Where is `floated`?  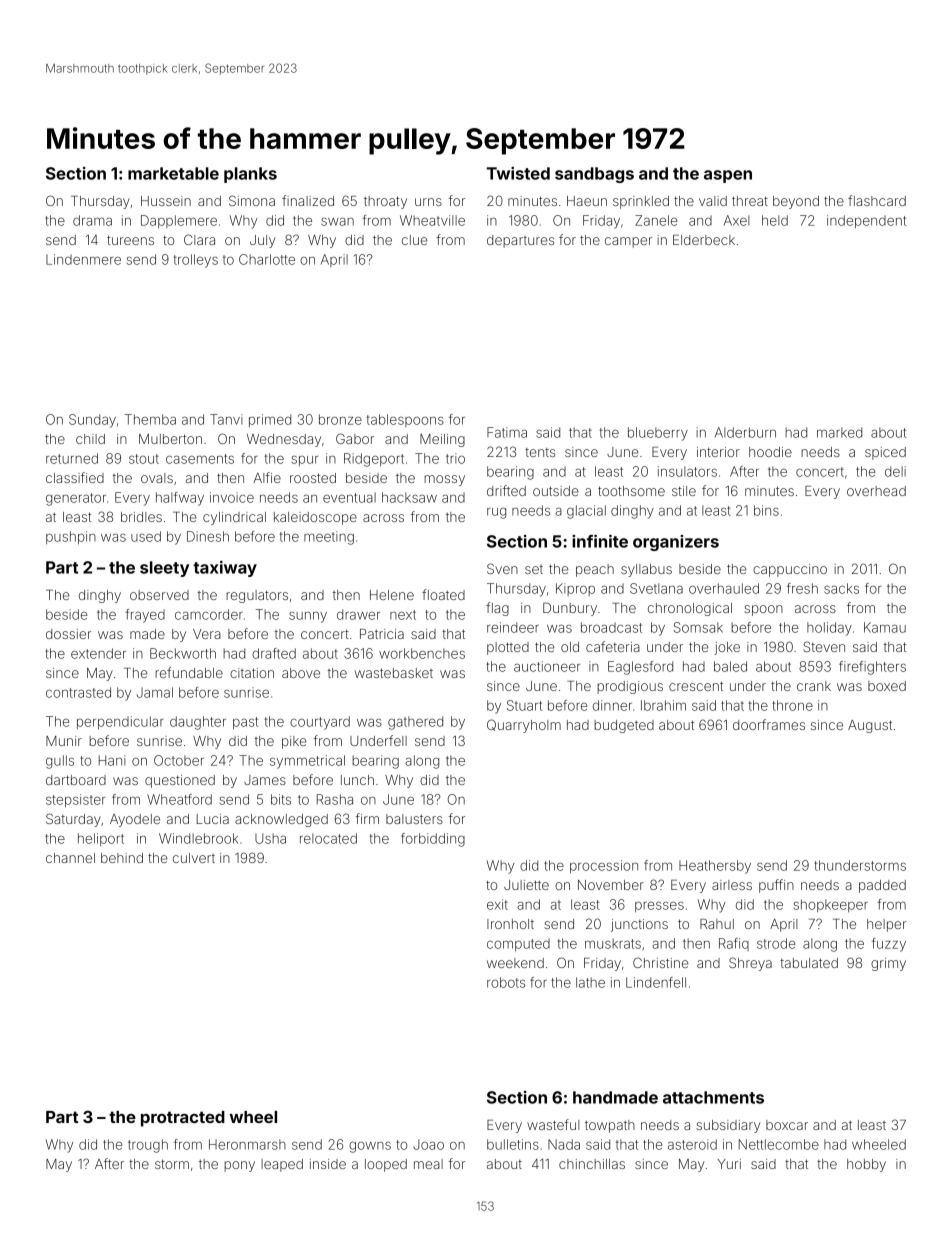 floated is located at coordinates (443, 594).
